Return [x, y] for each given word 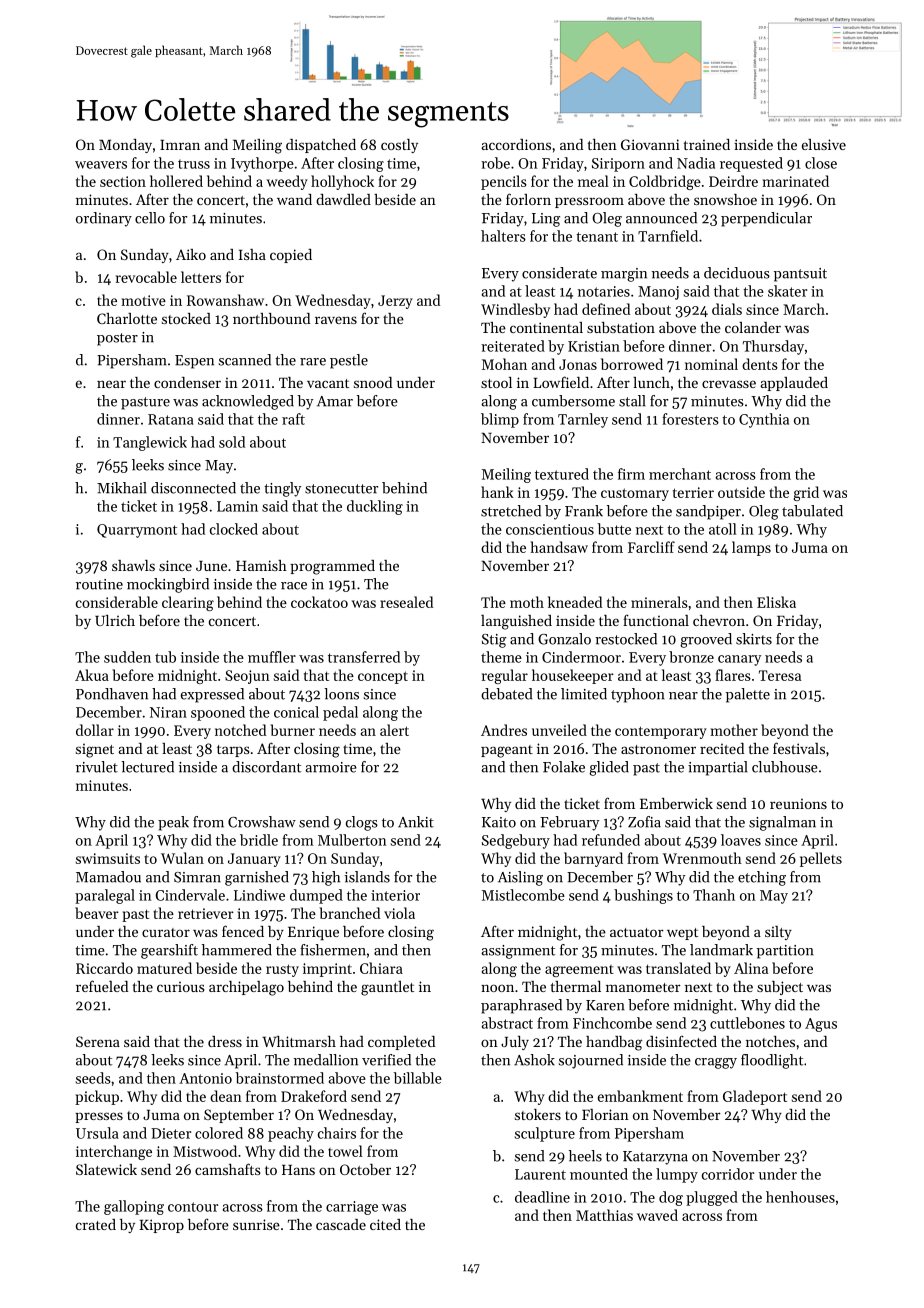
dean [226, 1096]
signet [95, 750]
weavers [101, 165]
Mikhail [122, 488]
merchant [680, 474]
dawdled [343, 199]
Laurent [540, 1174]
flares [733, 675]
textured [562, 474]
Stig [494, 641]
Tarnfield [668, 236]
